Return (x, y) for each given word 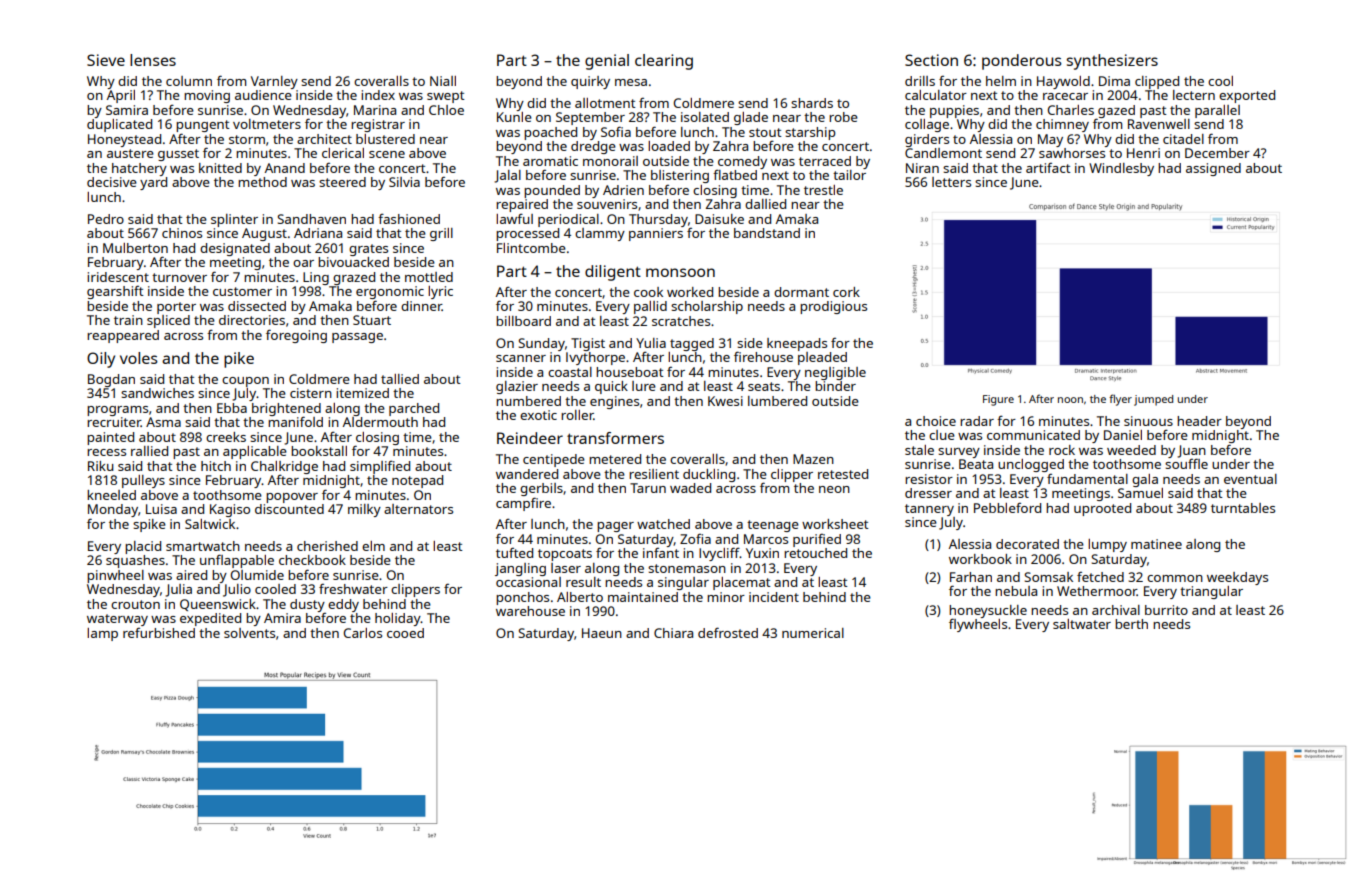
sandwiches (157, 393)
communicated (1033, 435)
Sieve (106, 60)
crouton (135, 604)
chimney (1062, 125)
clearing (664, 62)
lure (644, 386)
